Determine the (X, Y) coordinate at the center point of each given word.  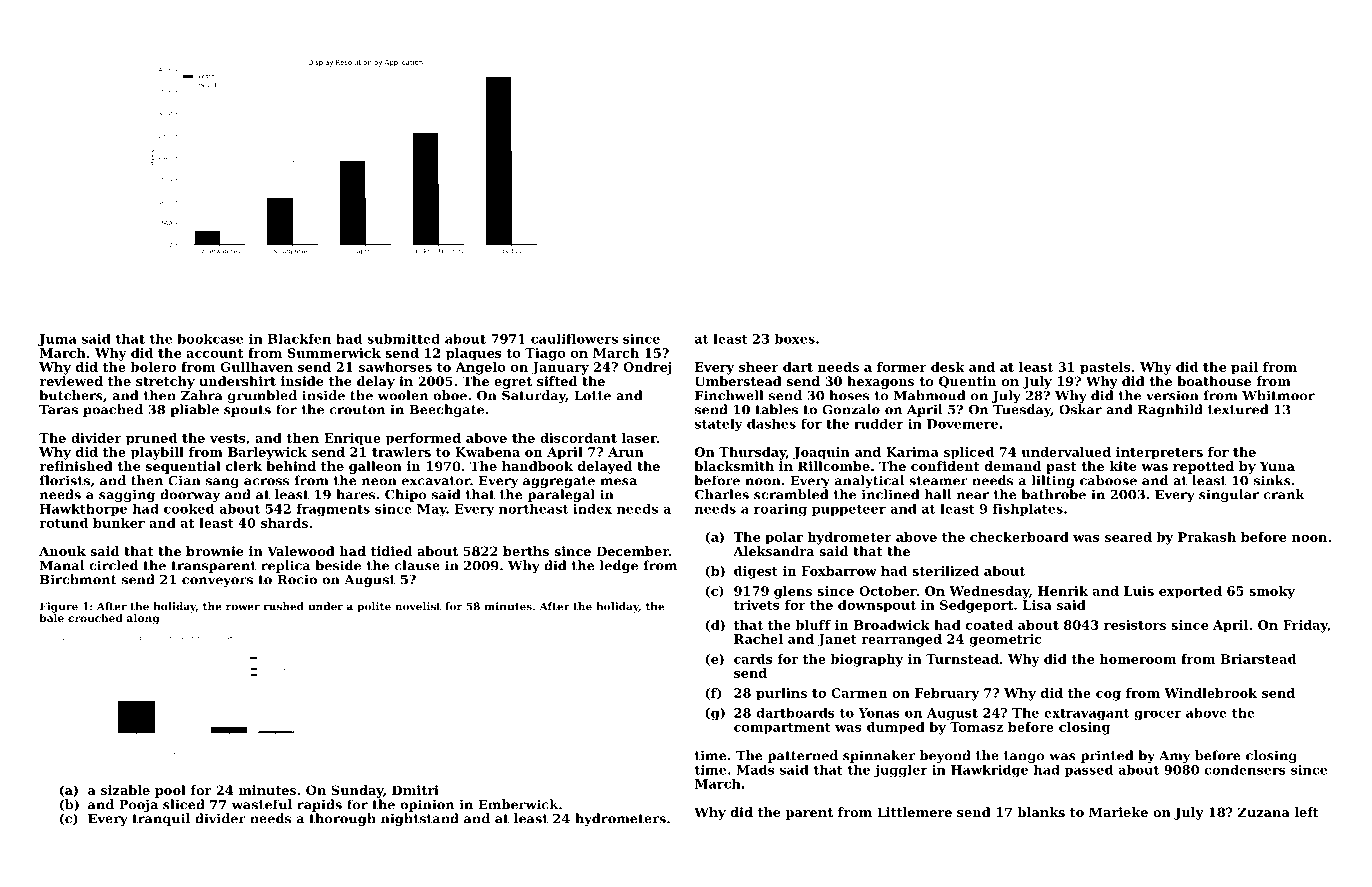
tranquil (161, 819)
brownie (215, 551)
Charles (722, 494)
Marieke (1118, 812)
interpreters (1159, 453)
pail (1244, 368)
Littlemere (914, 812)
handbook (537, 466)
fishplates (1028, 510)
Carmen (859, 693)
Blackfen (299, 339)
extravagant (1086, 714)
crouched (95, 618)
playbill (157, 453)
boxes (795, 339)
